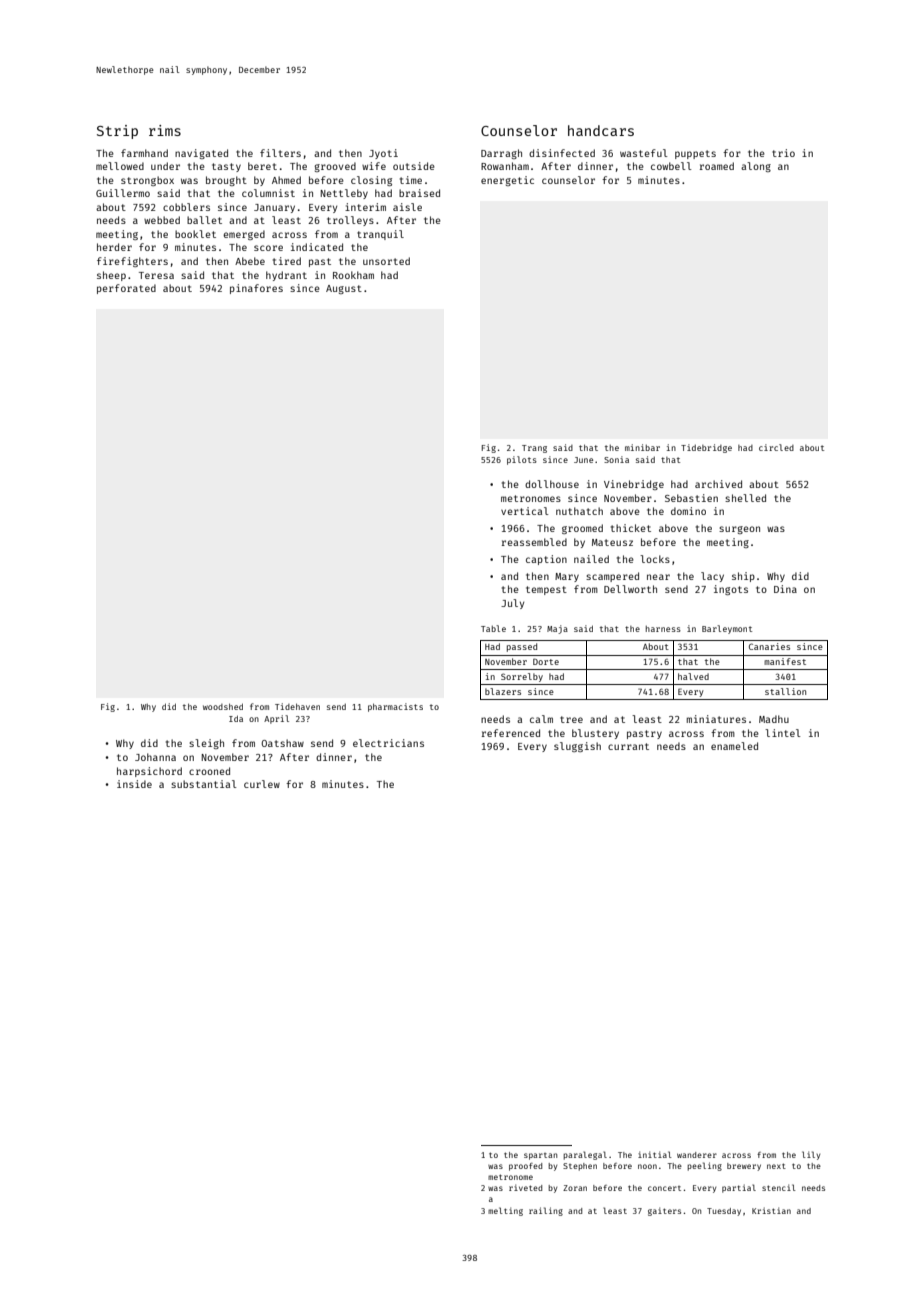 The height and width of the screenshot is (1308, 924). What do you see at coordinates (507, 181) in the screenshot?
I see `energetic` at bounding box center [507, 181].
